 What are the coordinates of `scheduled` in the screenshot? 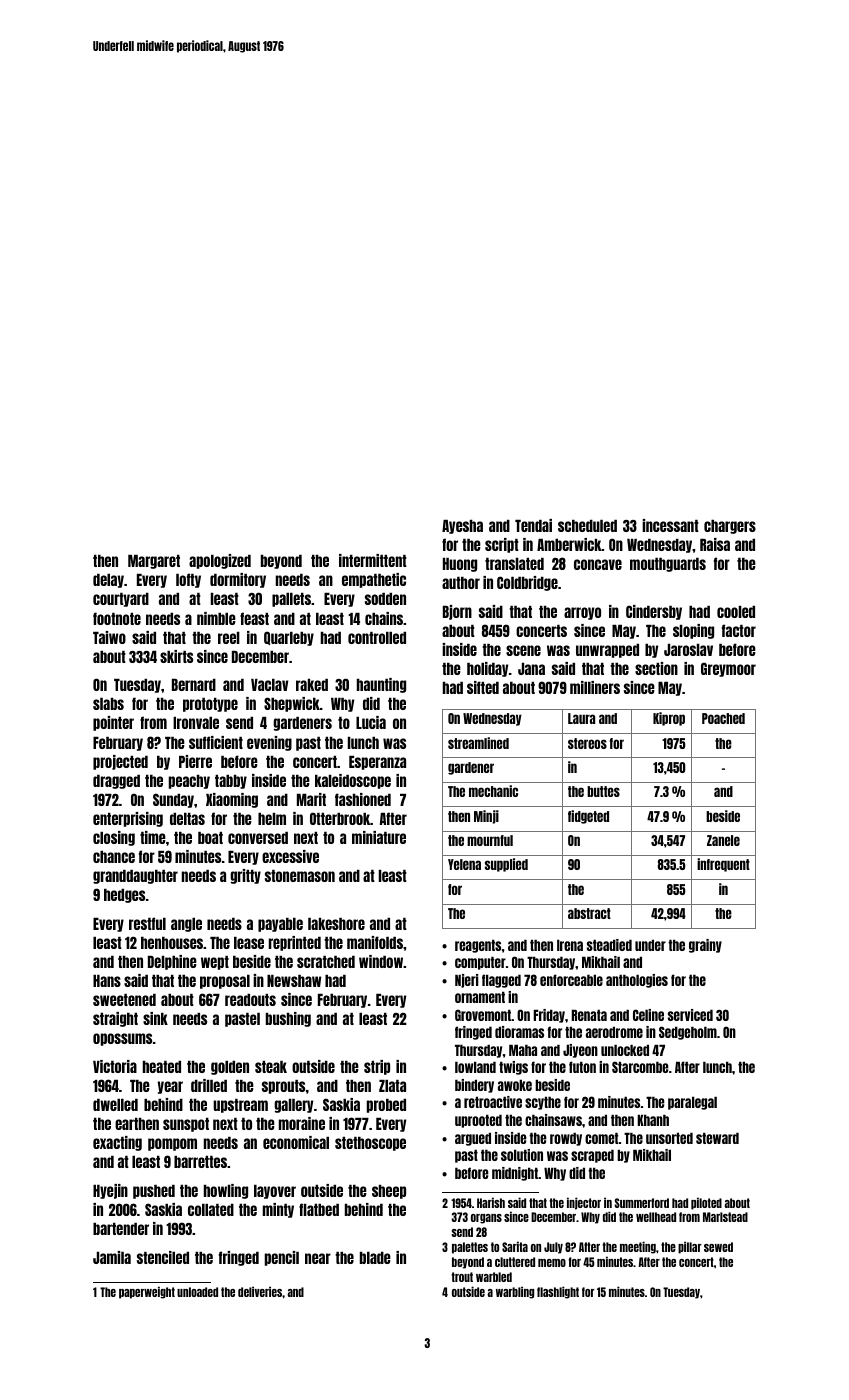 It's located at (587, 526).
